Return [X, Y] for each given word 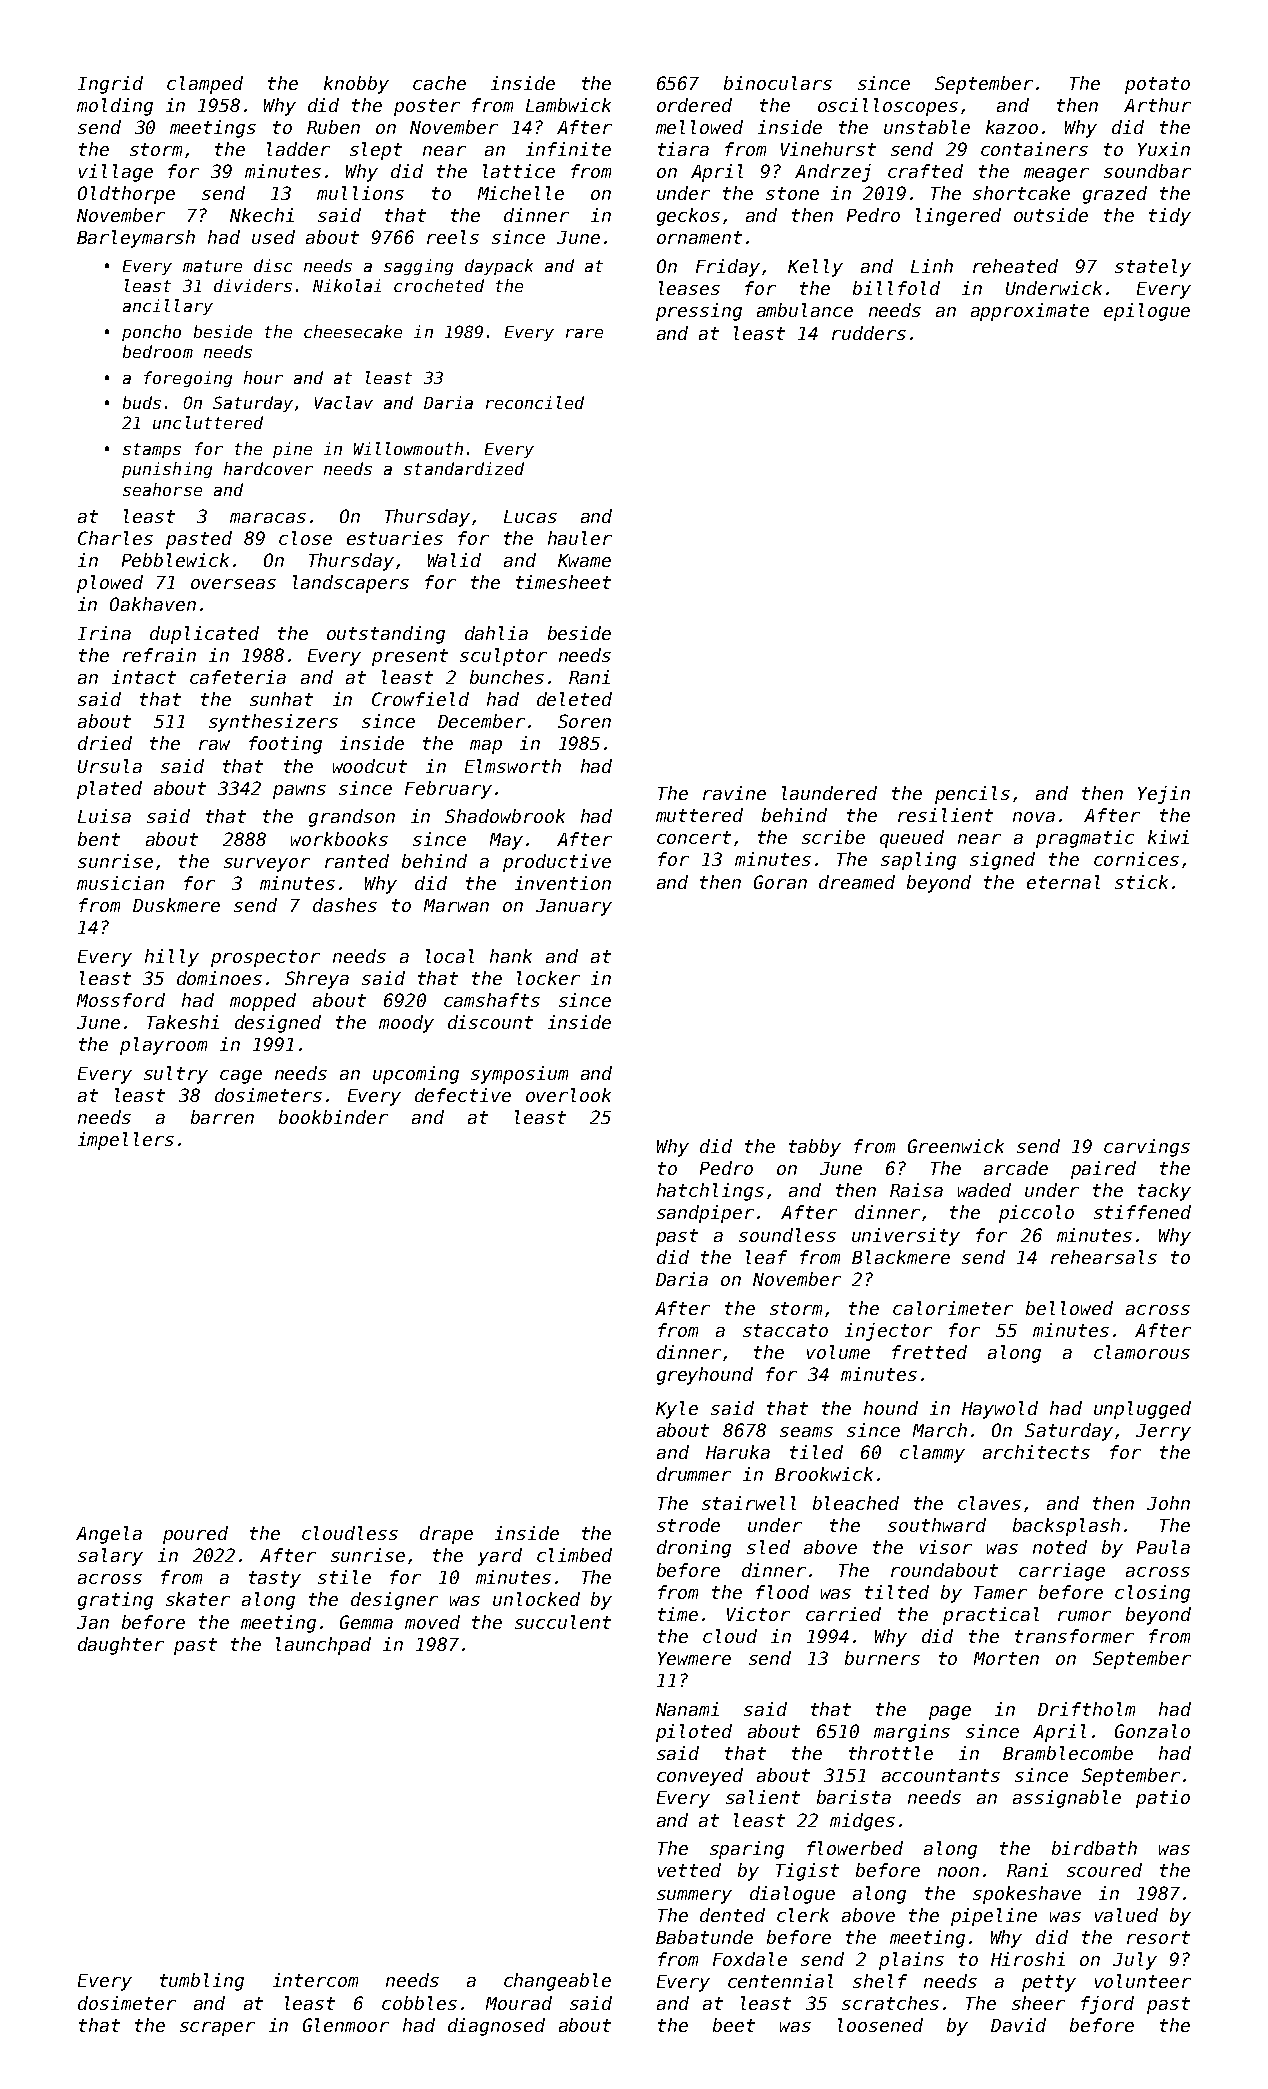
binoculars [778, 83]
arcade [1016, 1168]
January [574, 907]
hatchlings [710, 1192]
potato [1157, 85]
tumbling [202, 1982]
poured [195, 1535]
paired [1103, 1170]
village [116, 173]
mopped [263, 1002]
